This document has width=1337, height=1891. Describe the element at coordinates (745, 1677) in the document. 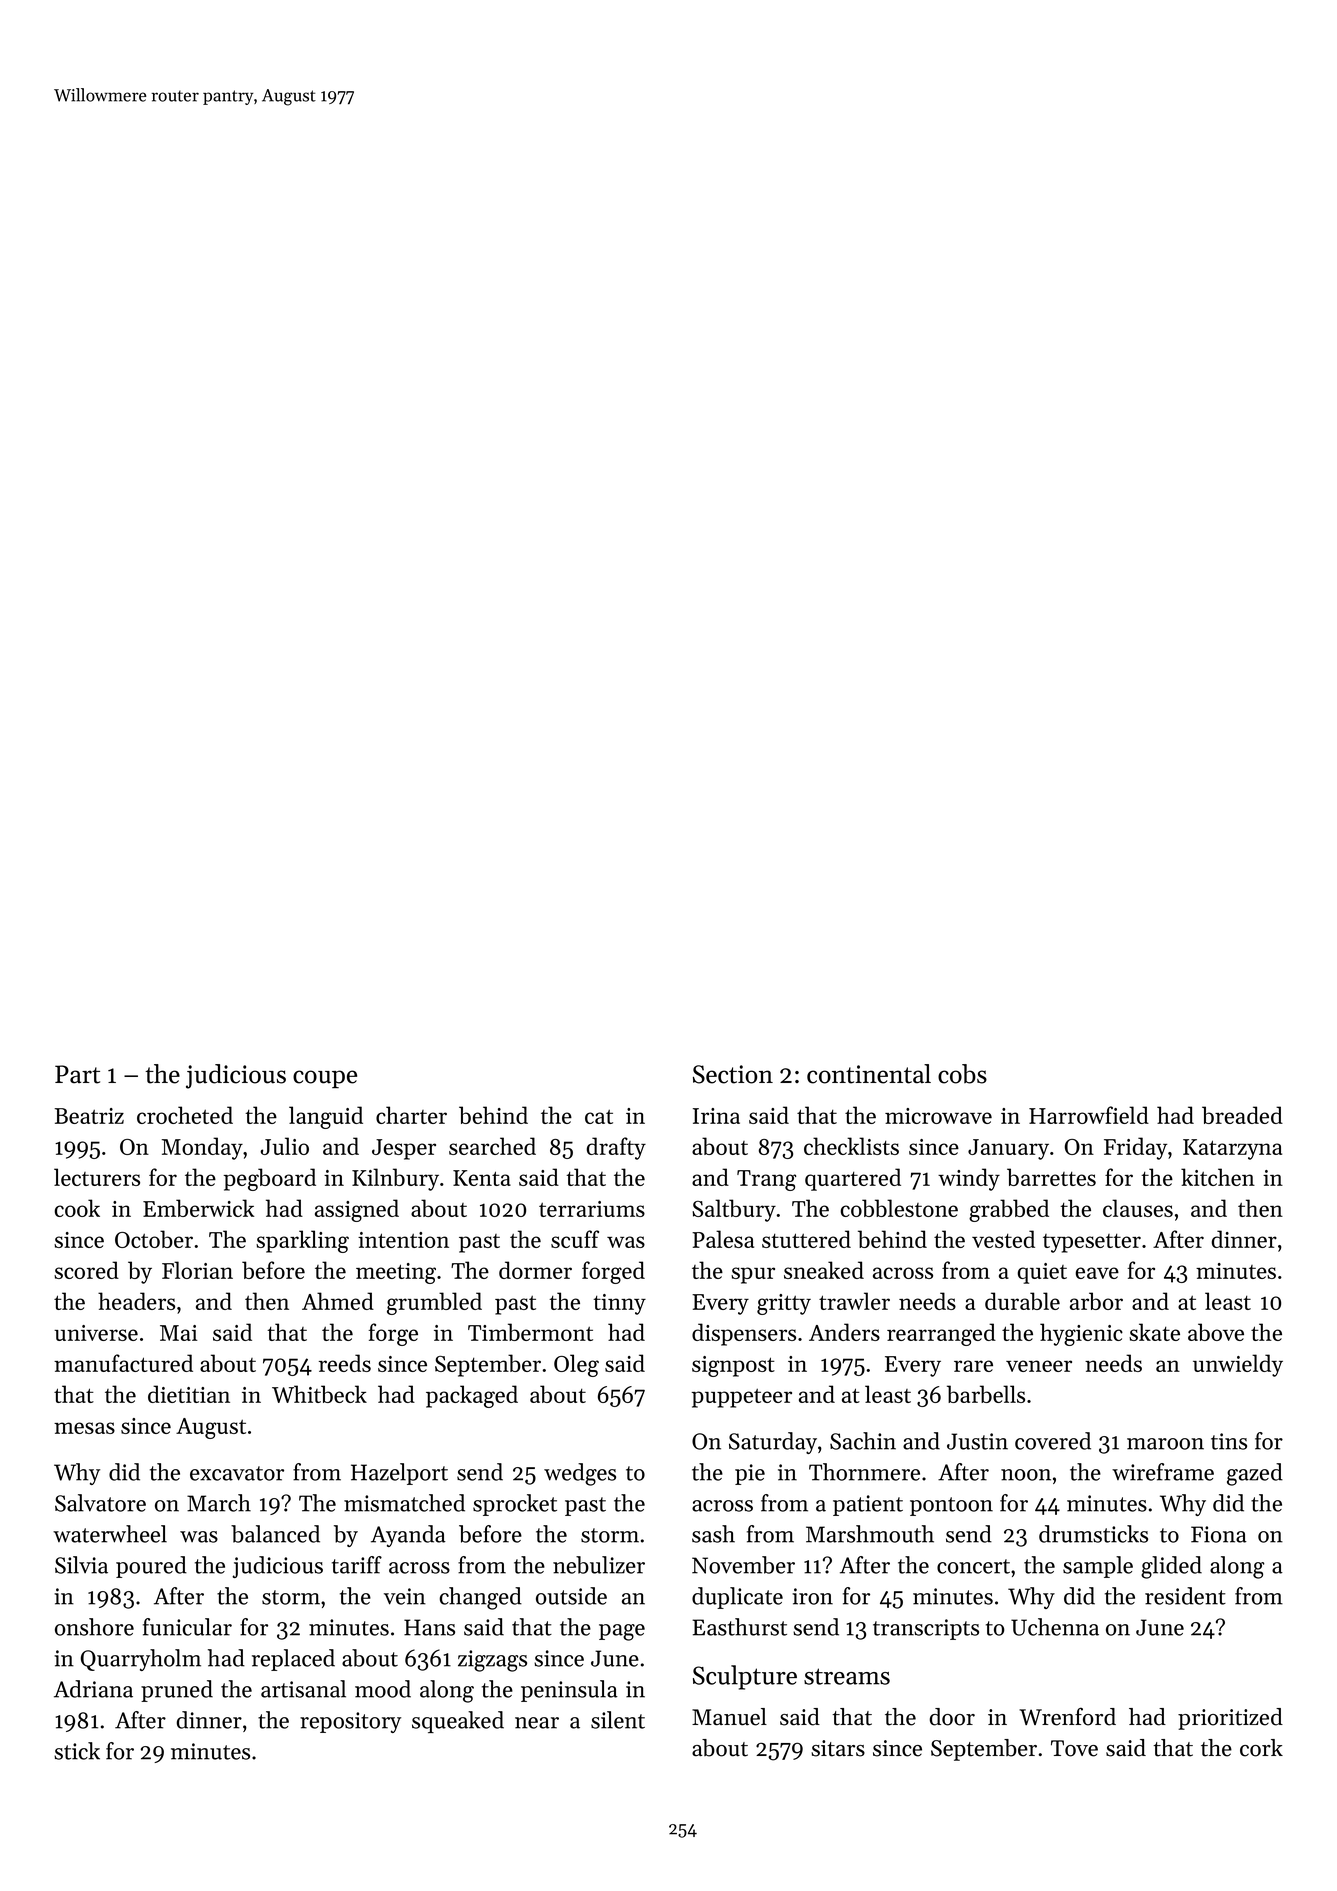

I see `Sculpture` at that location.
